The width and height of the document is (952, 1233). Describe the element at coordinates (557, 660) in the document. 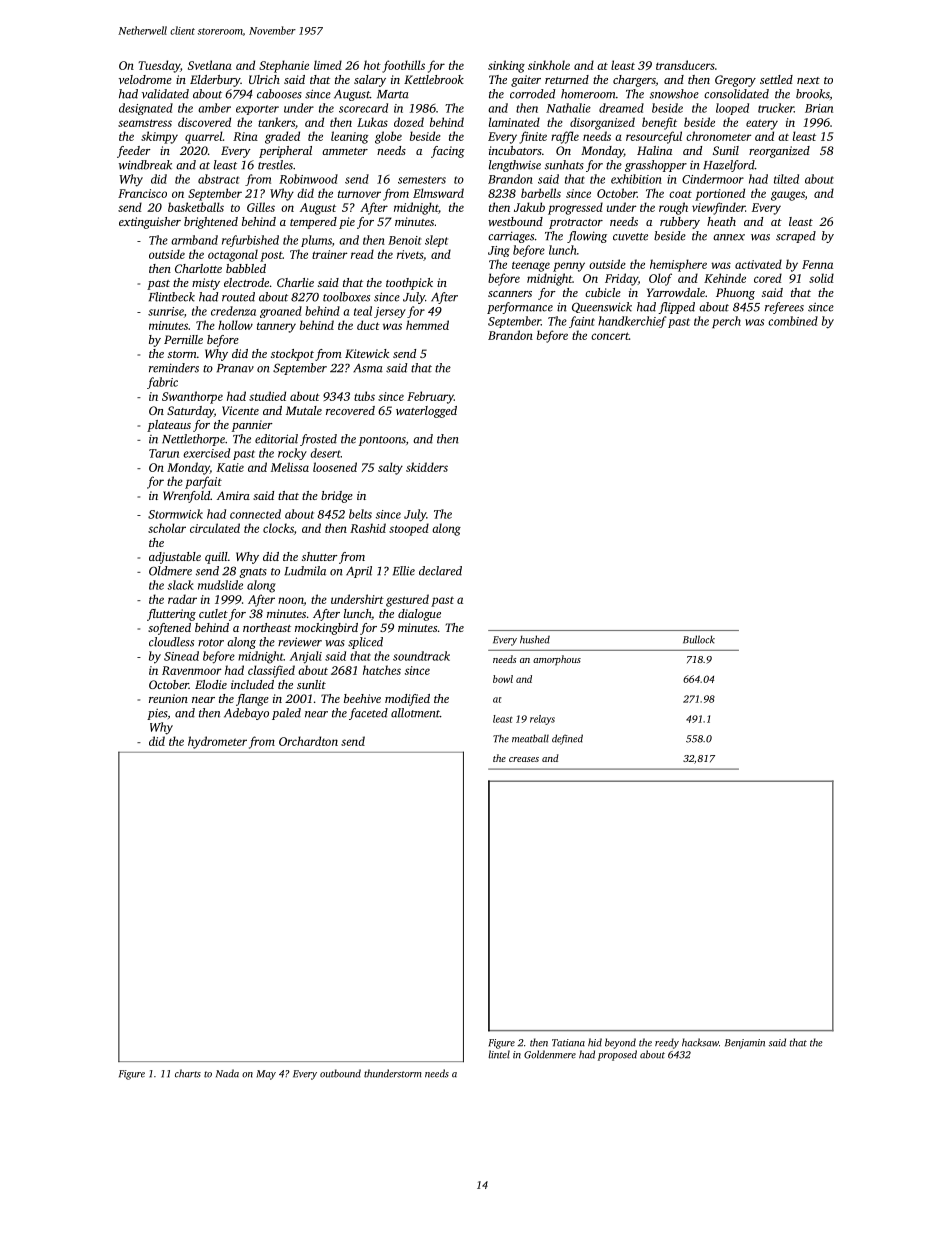

I see `amorphous` at that location.
